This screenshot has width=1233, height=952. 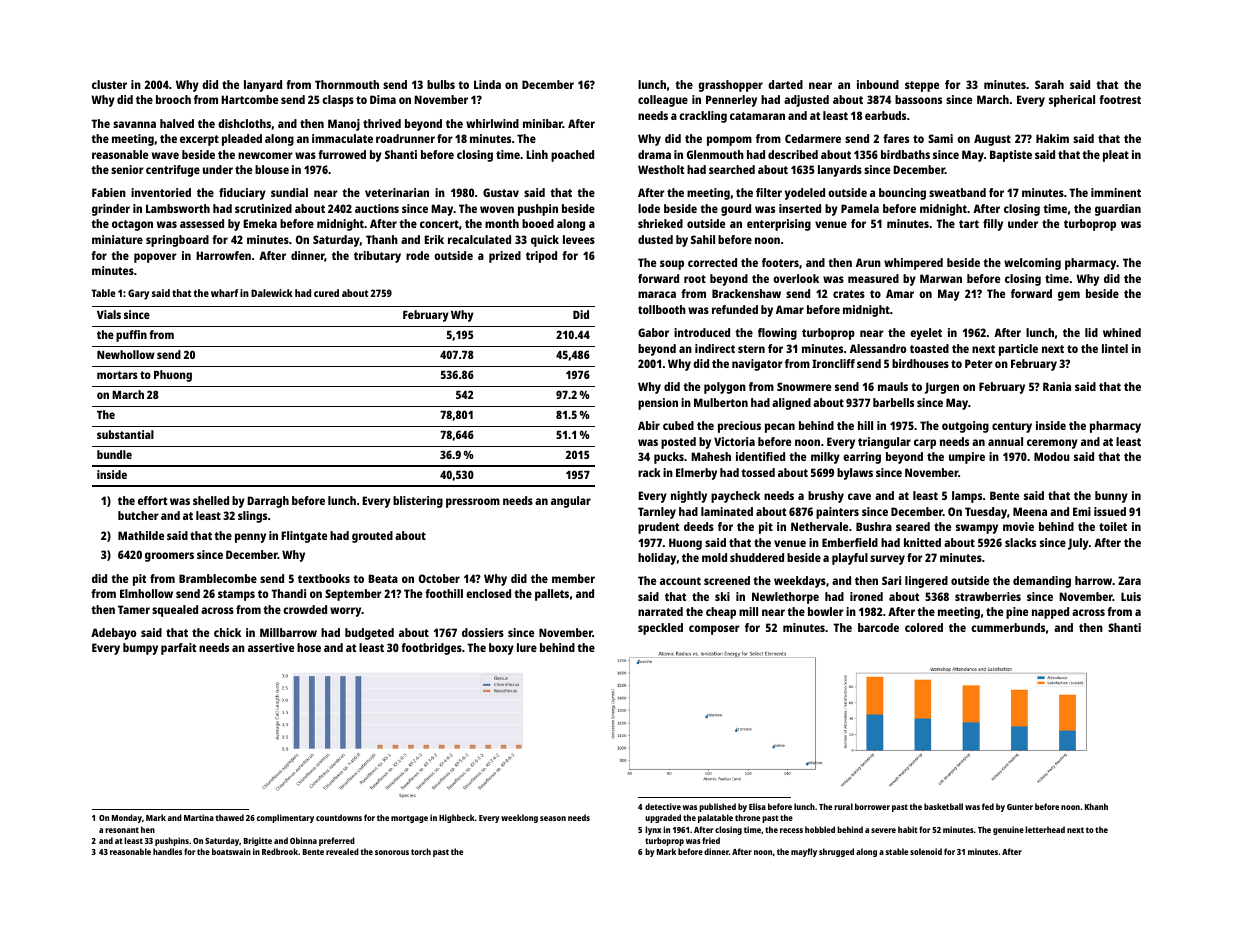 I want to click on Thornmouth, so click(x=347, y=84).
